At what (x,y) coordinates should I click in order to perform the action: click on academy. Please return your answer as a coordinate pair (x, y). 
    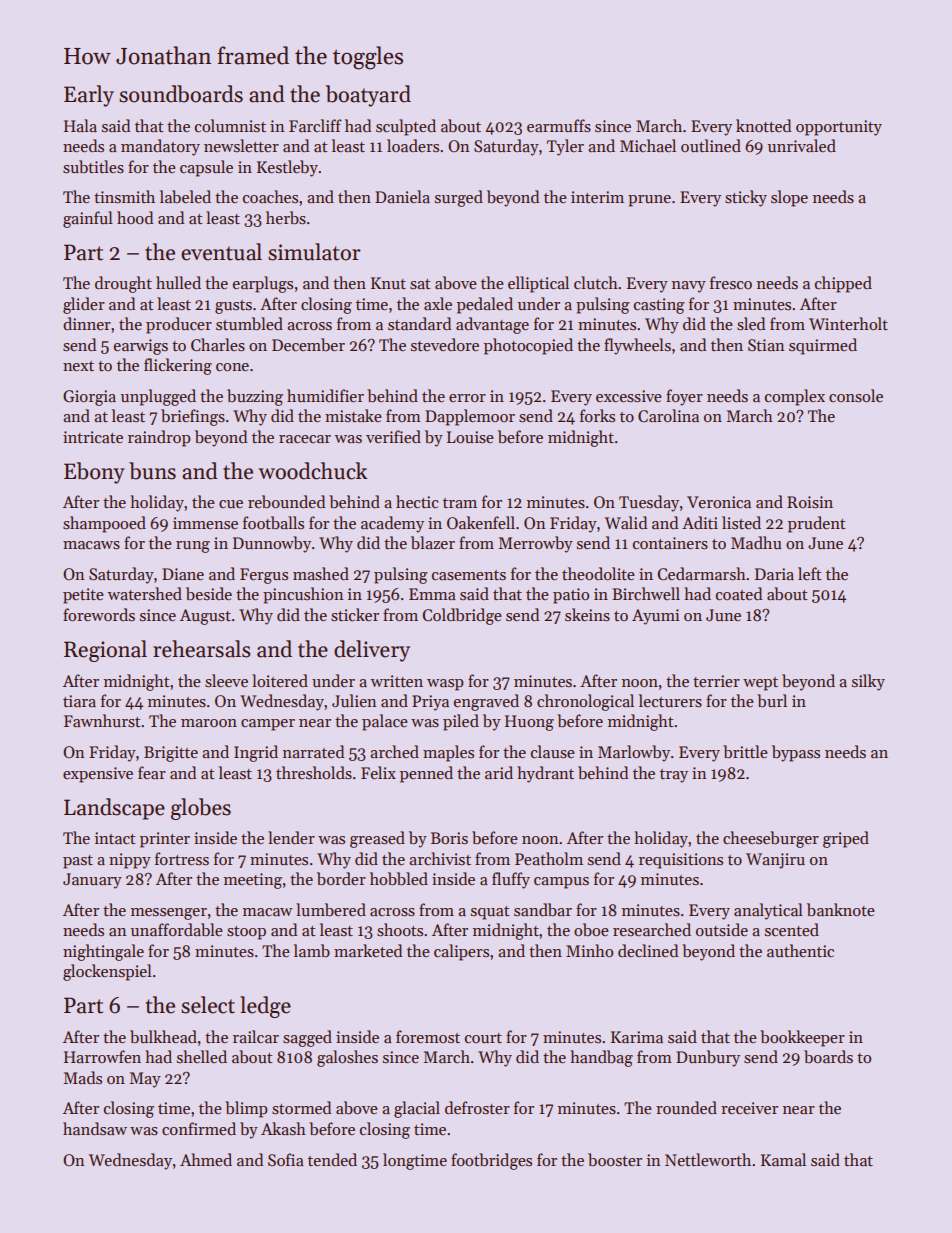
    Looking at the image, I should click on (392, 524).
